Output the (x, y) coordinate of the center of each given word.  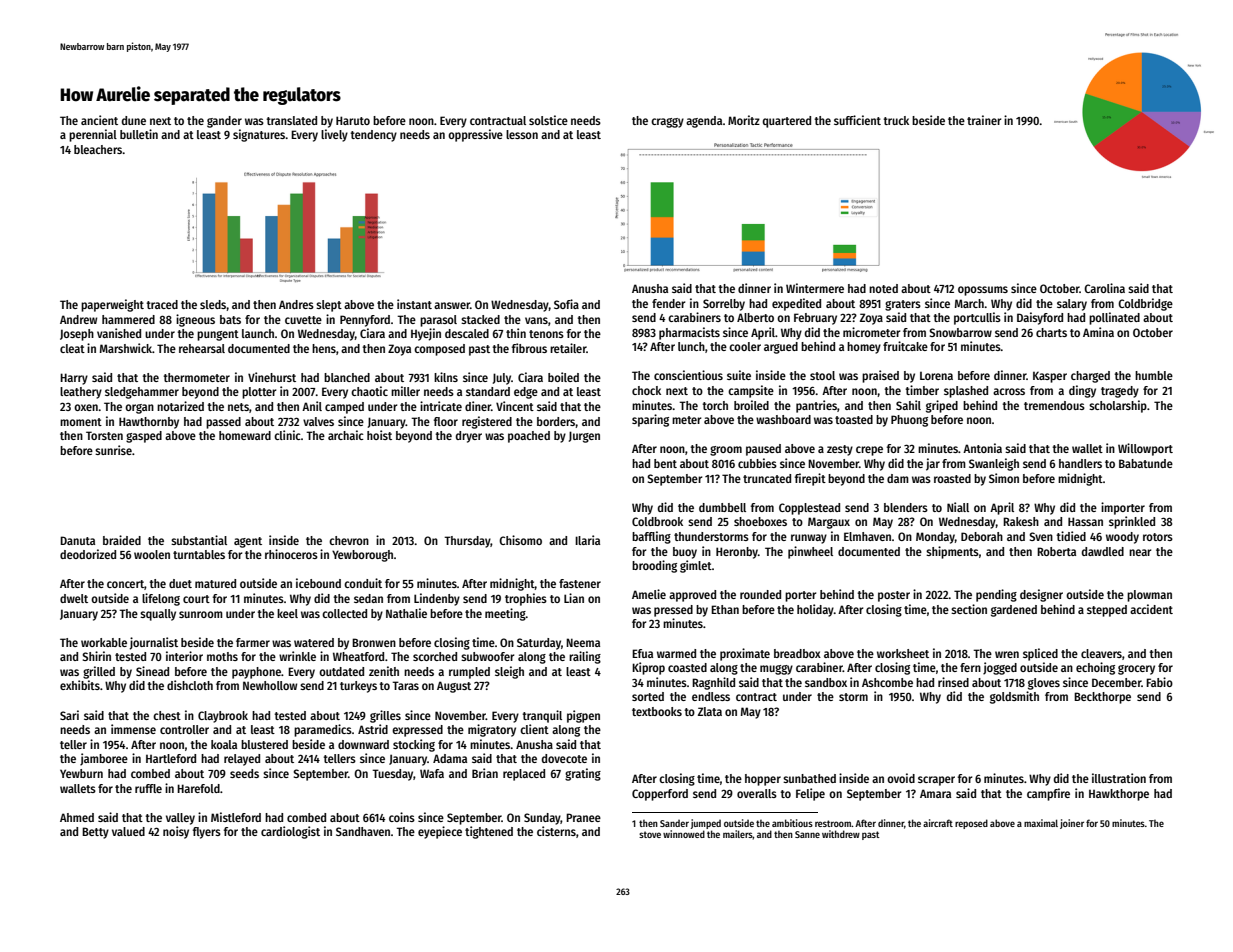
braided (122, 540)
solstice (548, 120)
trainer (984, 120)
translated (291, 120)
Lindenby (437, 599)
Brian (485, 773)
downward (363, 744)
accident (1151, 609)
